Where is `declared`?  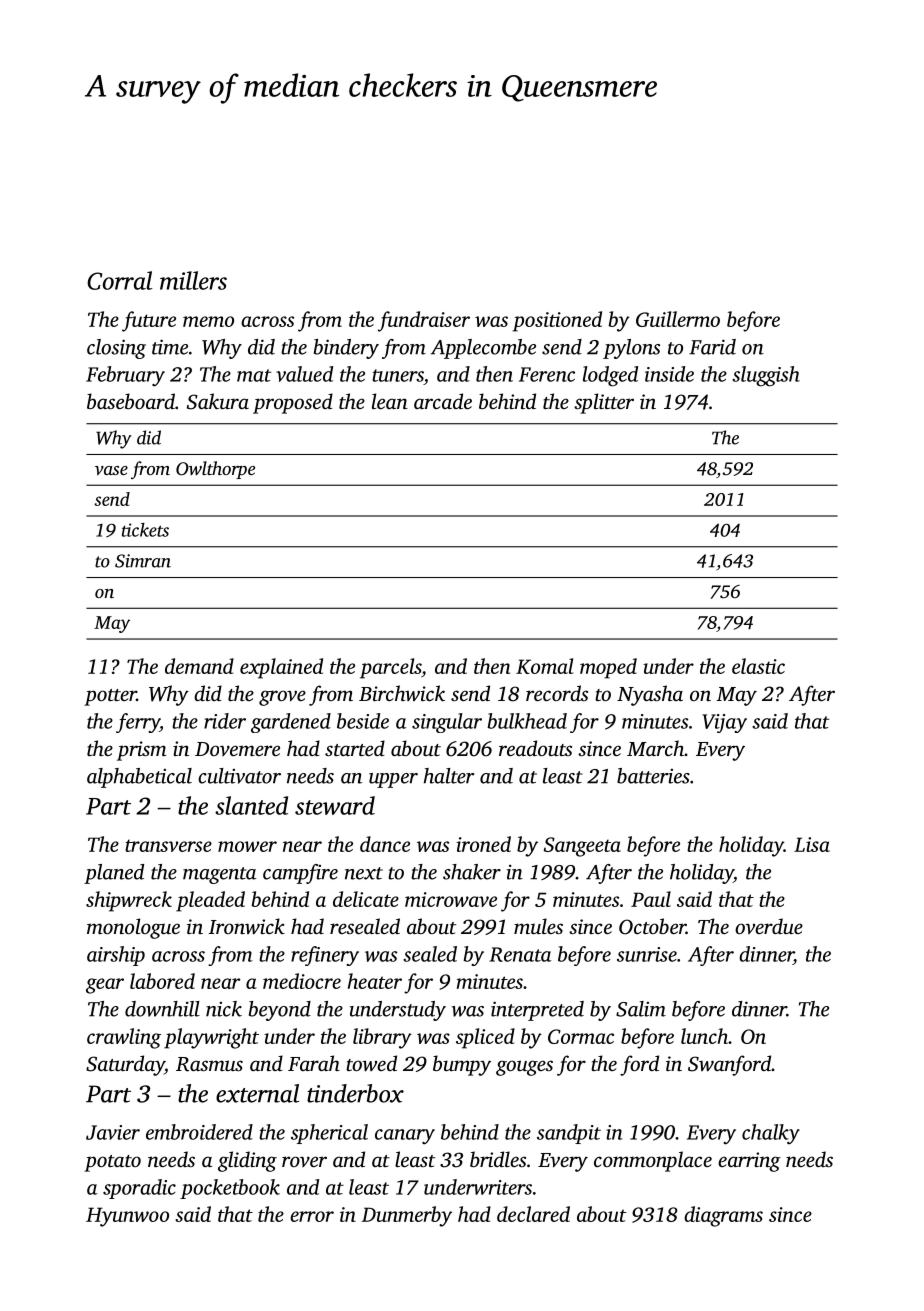 declared is located at coordinates (533, 1214).
